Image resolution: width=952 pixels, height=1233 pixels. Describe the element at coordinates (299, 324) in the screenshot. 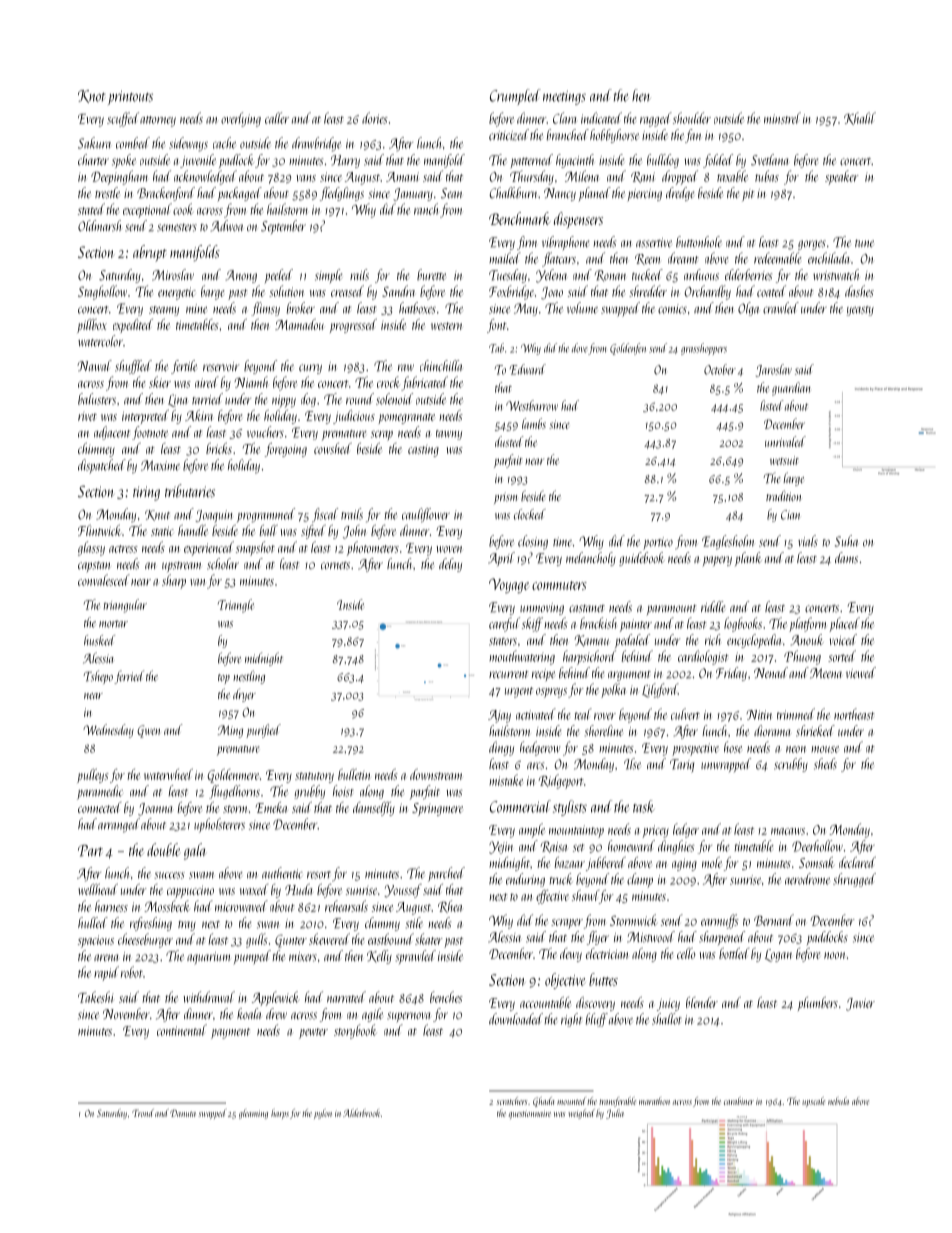

I see `Mamadou` at that location.
